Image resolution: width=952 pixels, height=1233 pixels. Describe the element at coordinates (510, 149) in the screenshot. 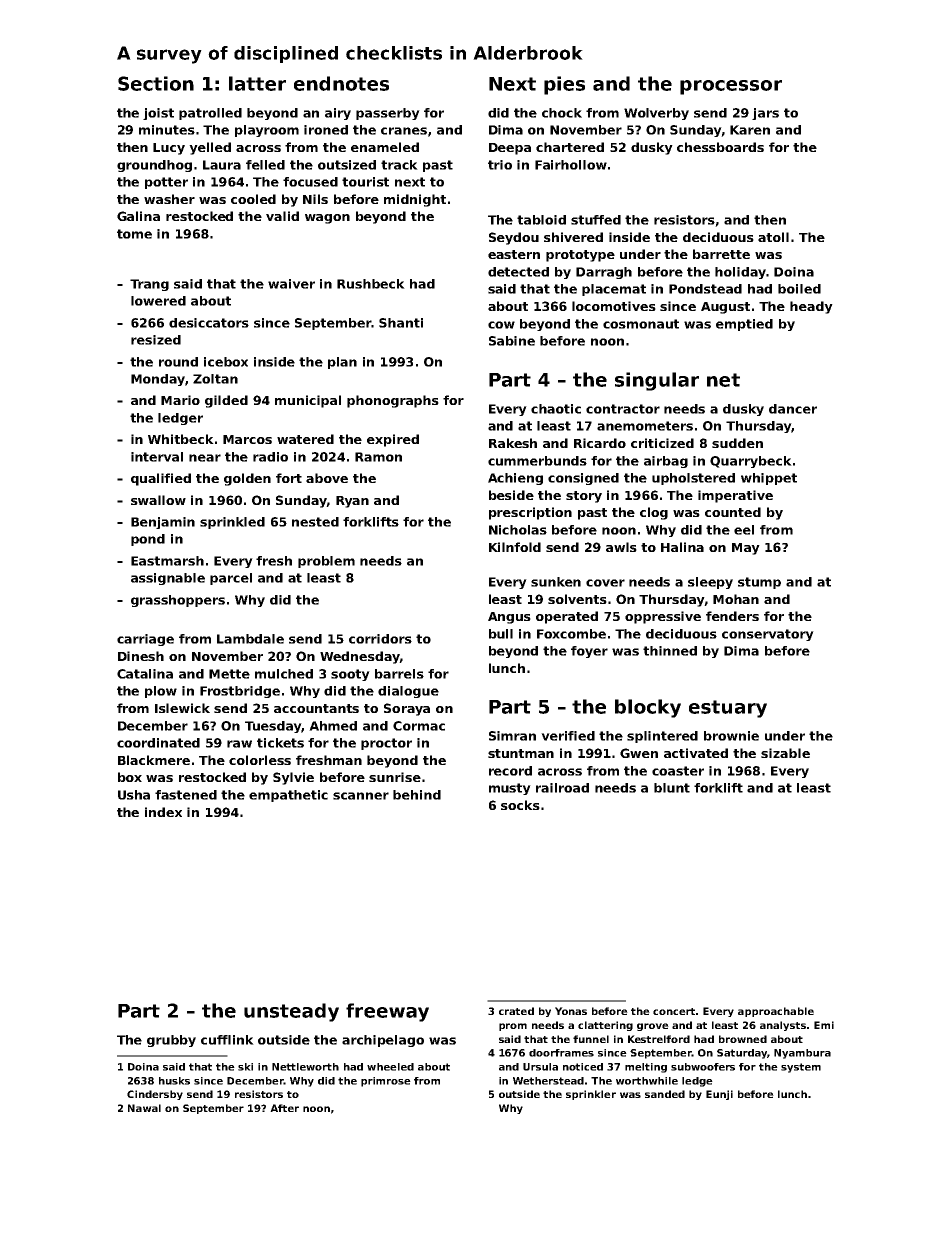

I see `Deepa` at that location.
